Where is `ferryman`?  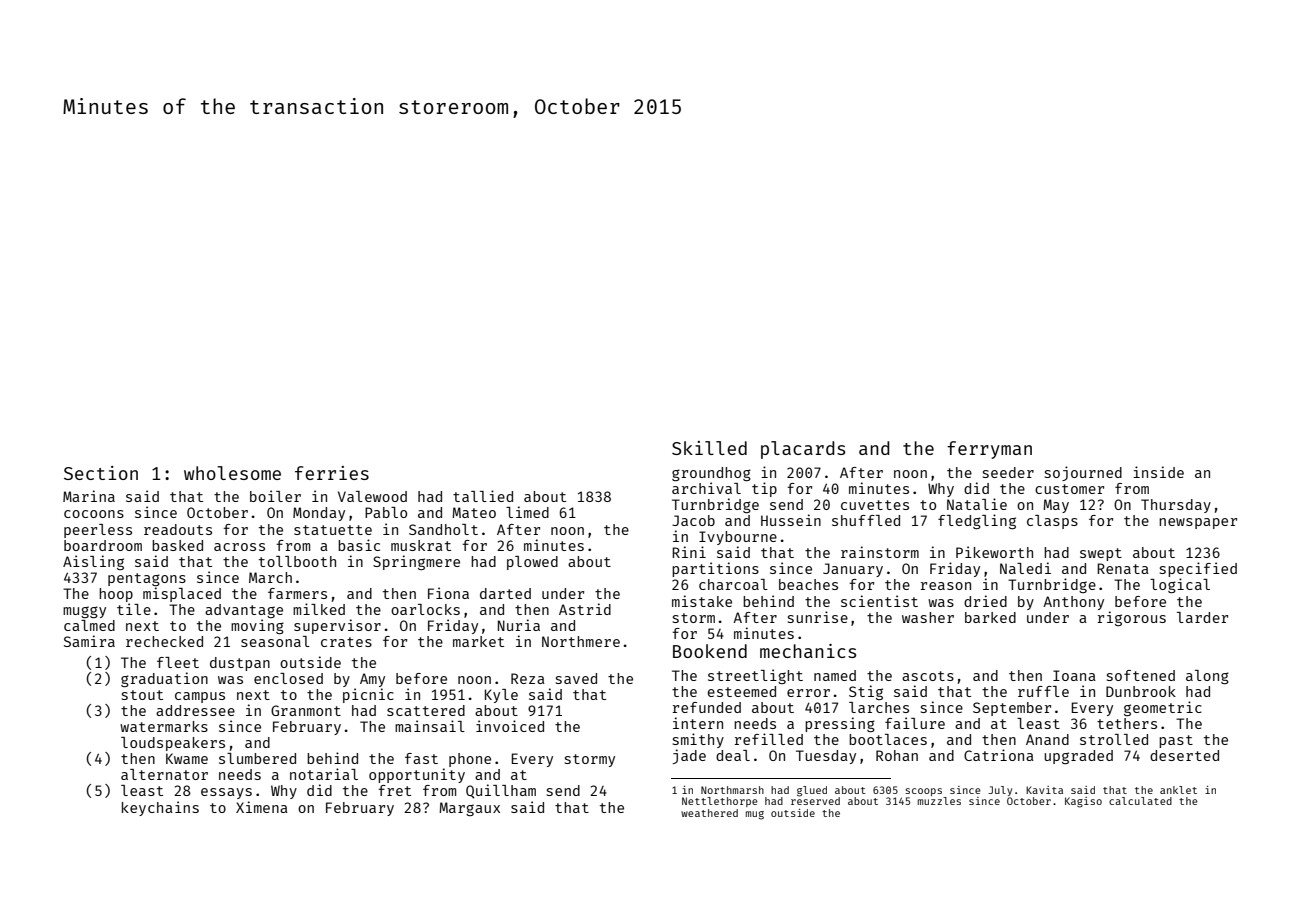 ferryman is located at coordinates (989, 450).
